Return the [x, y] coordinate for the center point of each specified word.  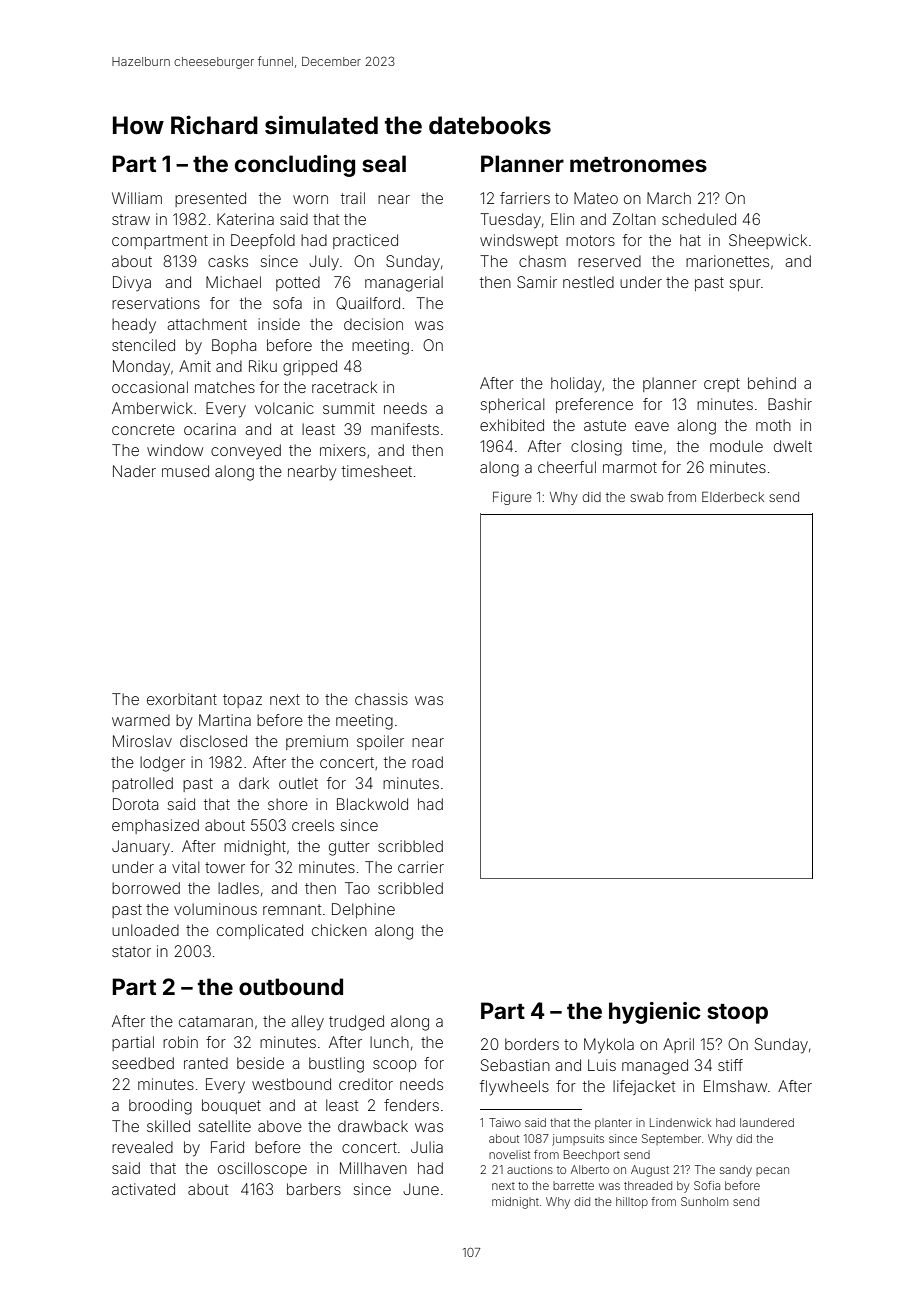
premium [317, 742]
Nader [134, 471]
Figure [512, 498]
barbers [314, 1189]
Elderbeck [733, 497]
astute [605, 425]
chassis [381, 699]
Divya [132, 283]
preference [594, 405]
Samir [537, 282]
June [421, 1189]
